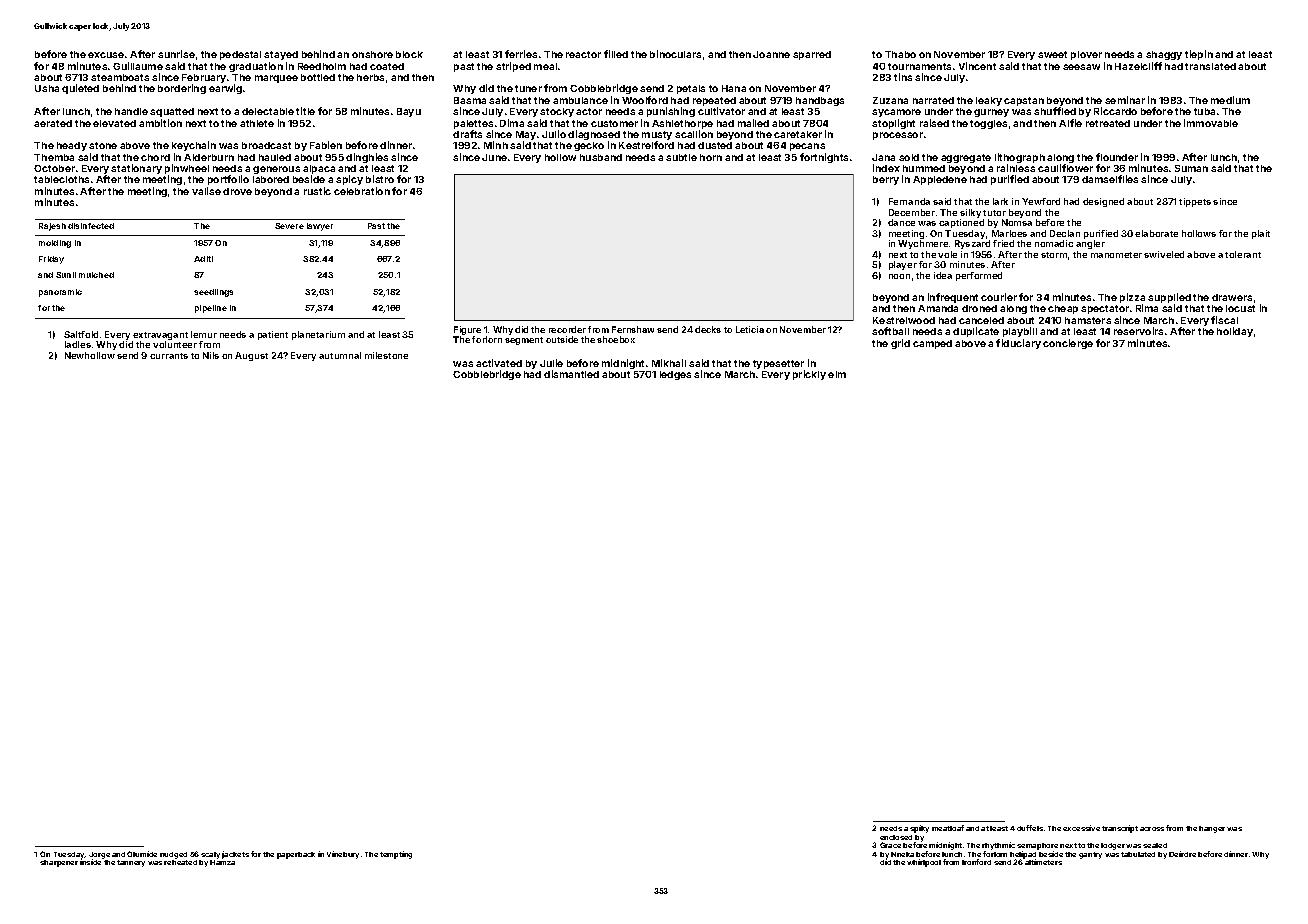 This page has width=1308, height=924. I want to click on tempting, so click(396, 855).
